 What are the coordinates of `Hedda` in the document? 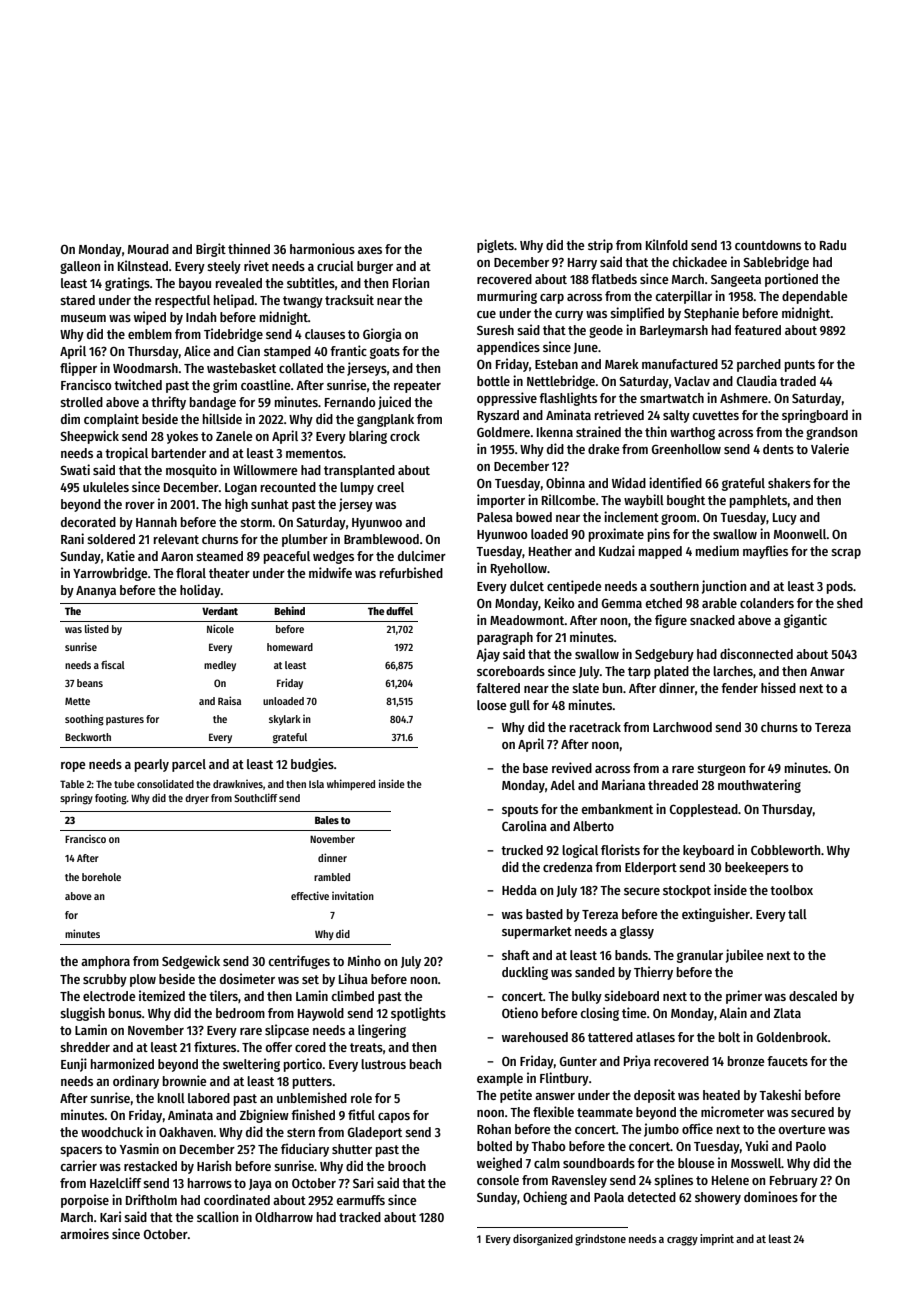 It's located at (519, 890).
